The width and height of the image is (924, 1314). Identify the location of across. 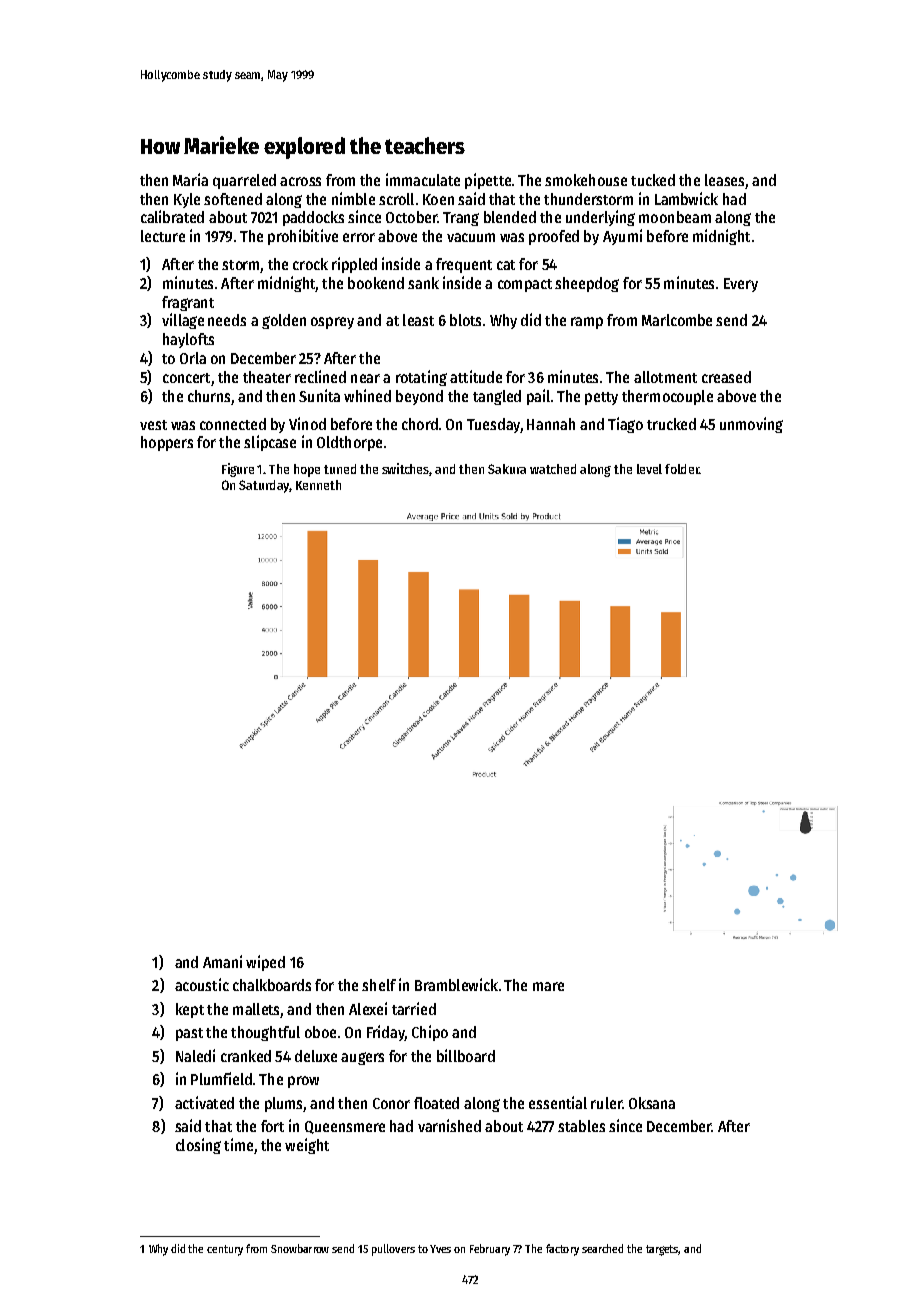
(300, 181).
